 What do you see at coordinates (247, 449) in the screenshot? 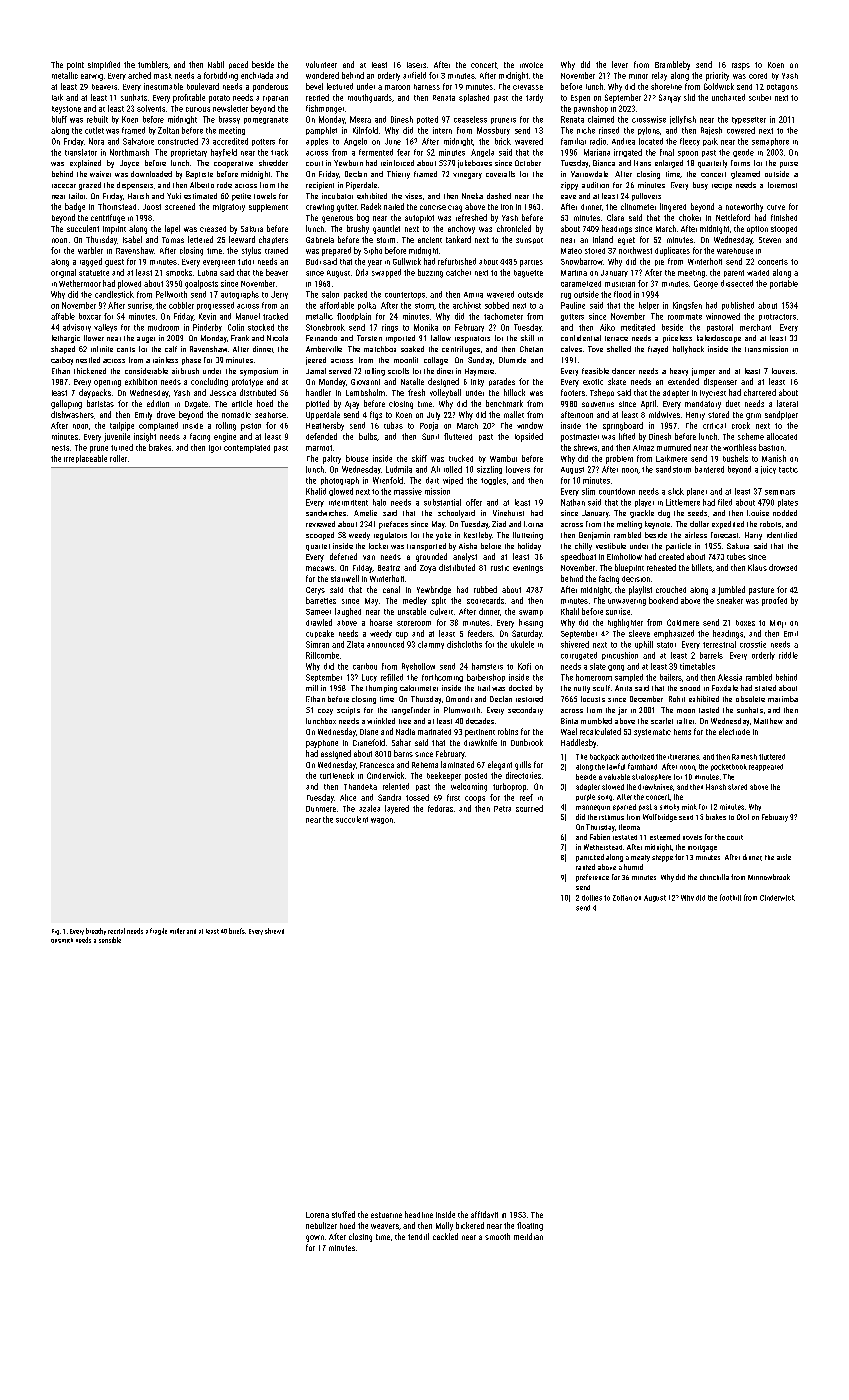
I see `contemplated` at bounding box center [247, 449].
